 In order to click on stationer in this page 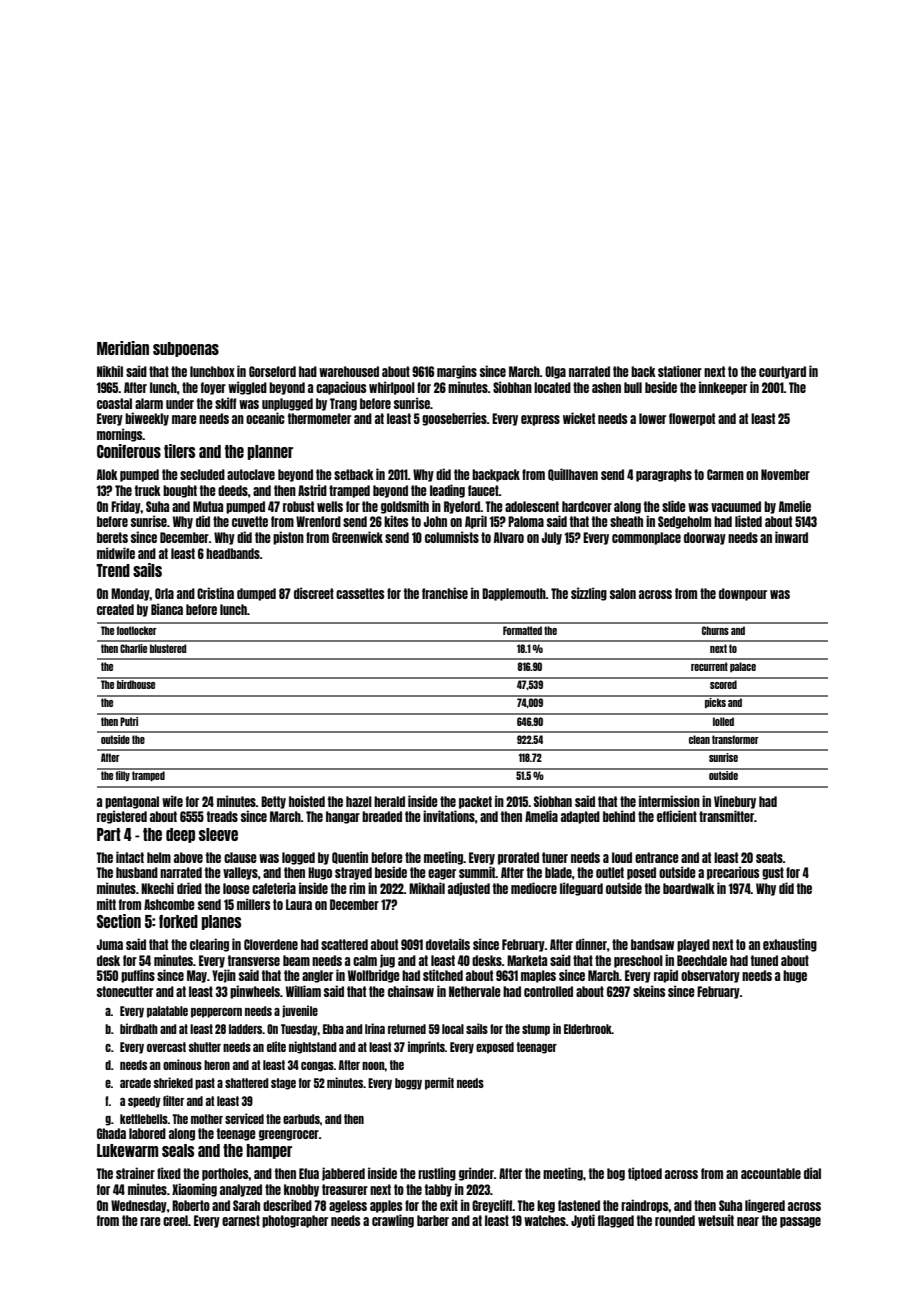, I will do `click(680, 371)`.
